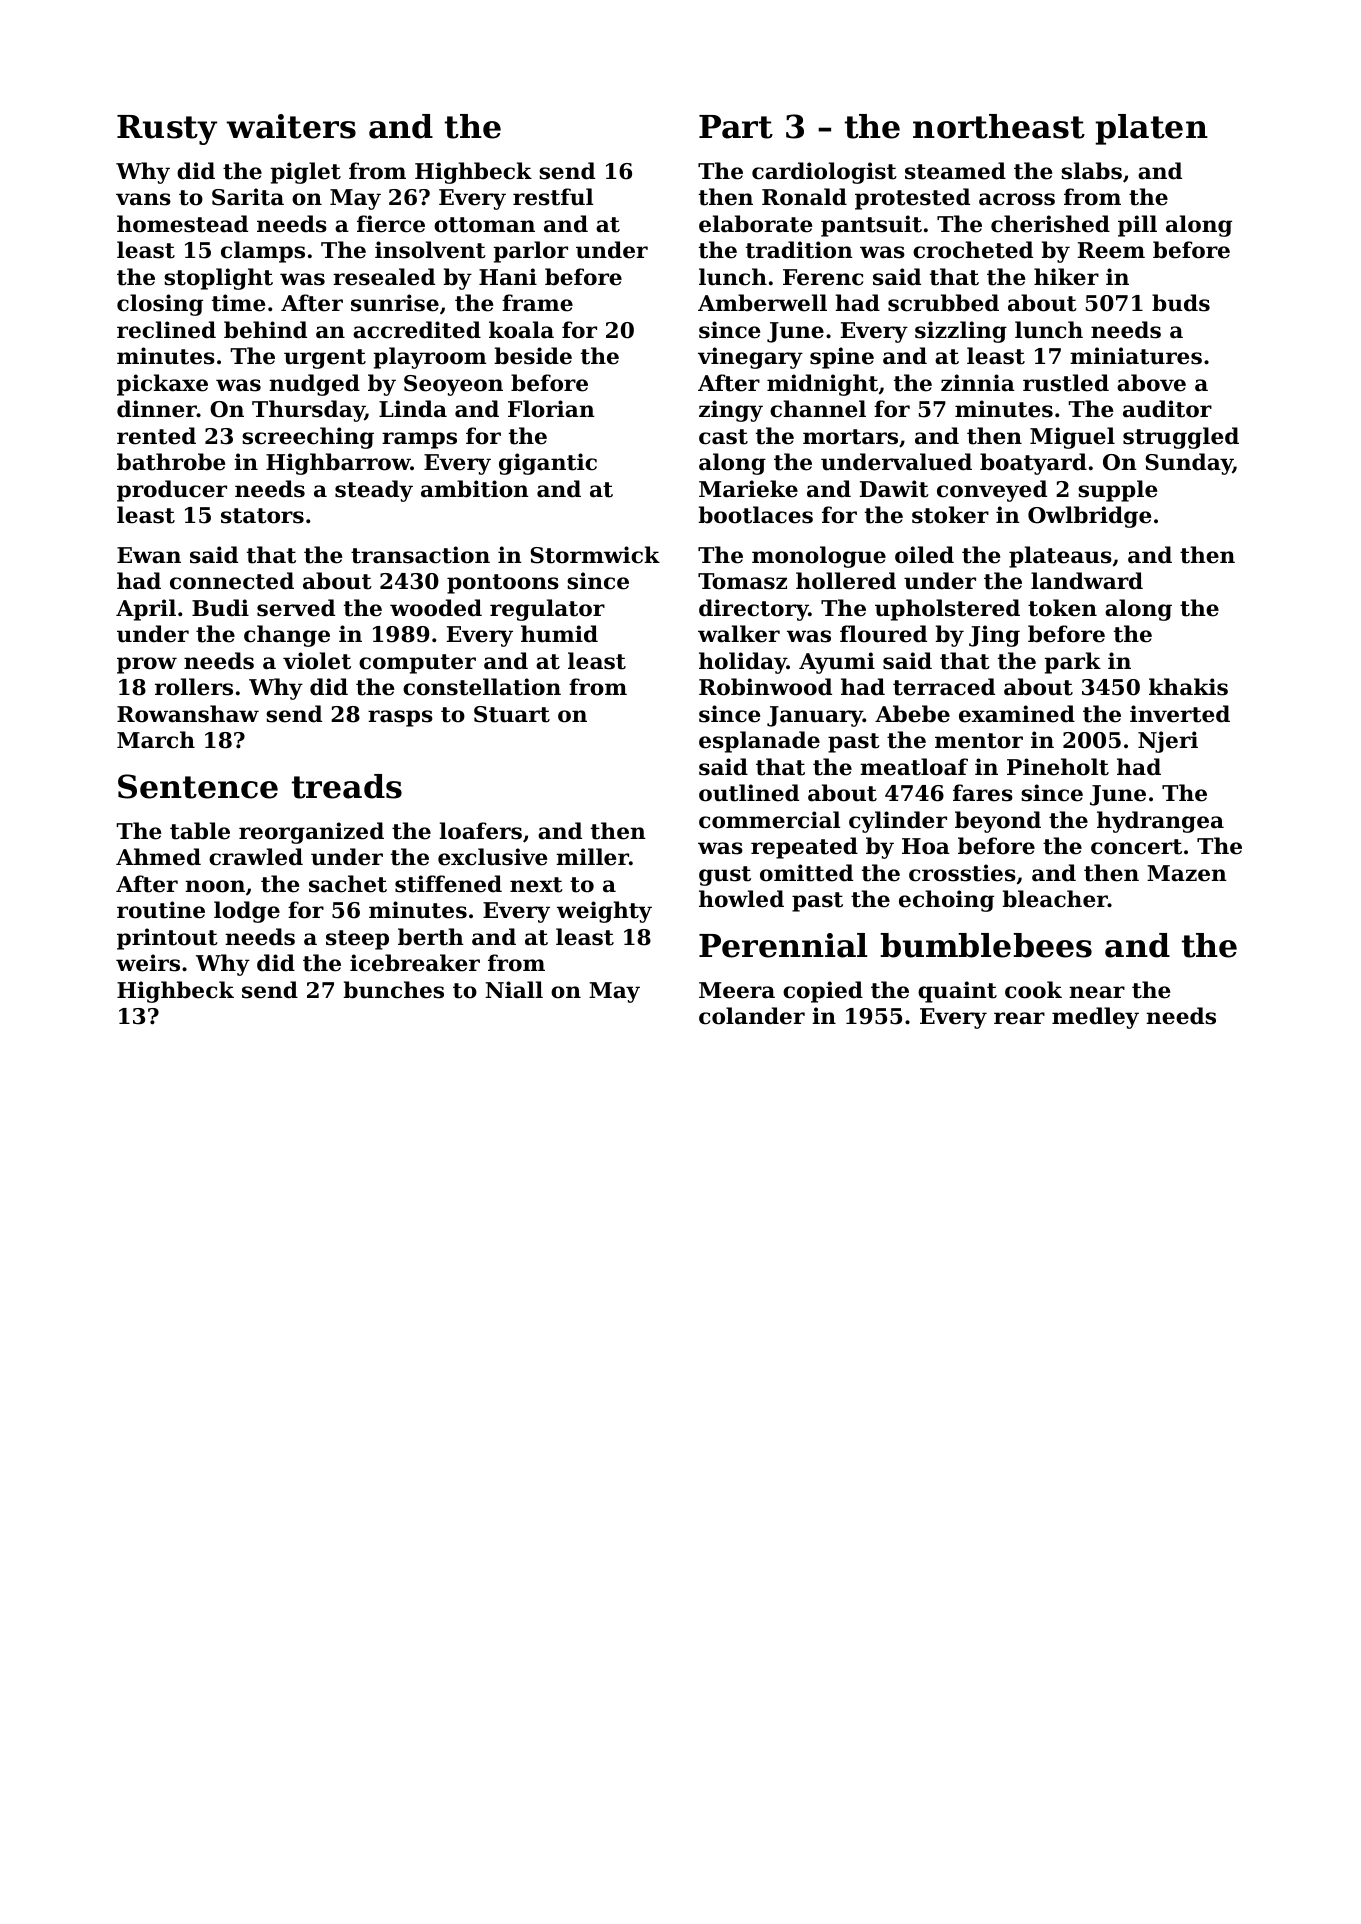 The height and width of the screenshot is (1924, 1361). I want to click on steep, so click(357, 940).
